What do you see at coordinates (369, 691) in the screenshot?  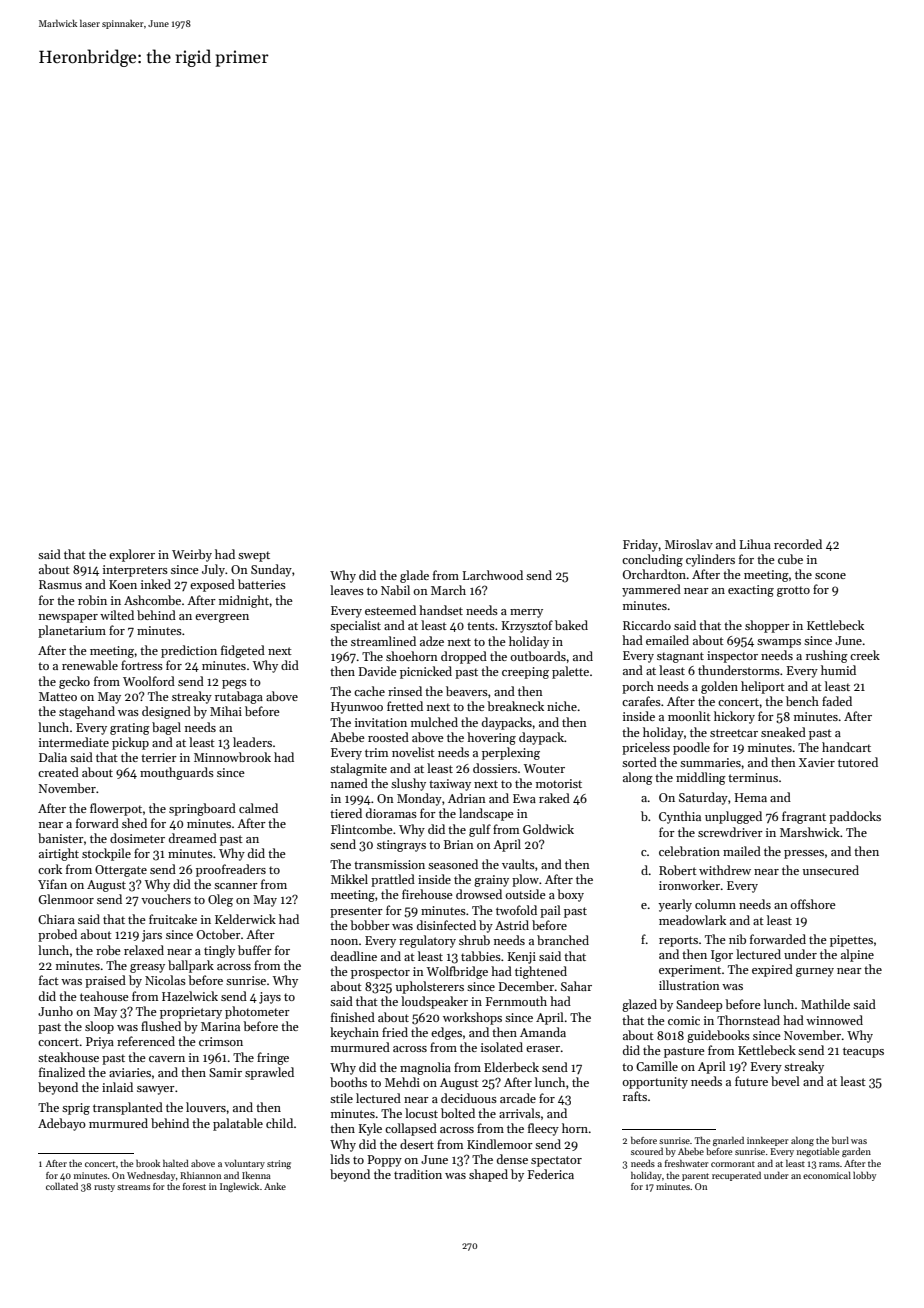 I see `cache` at bounding box center [369, 691].
